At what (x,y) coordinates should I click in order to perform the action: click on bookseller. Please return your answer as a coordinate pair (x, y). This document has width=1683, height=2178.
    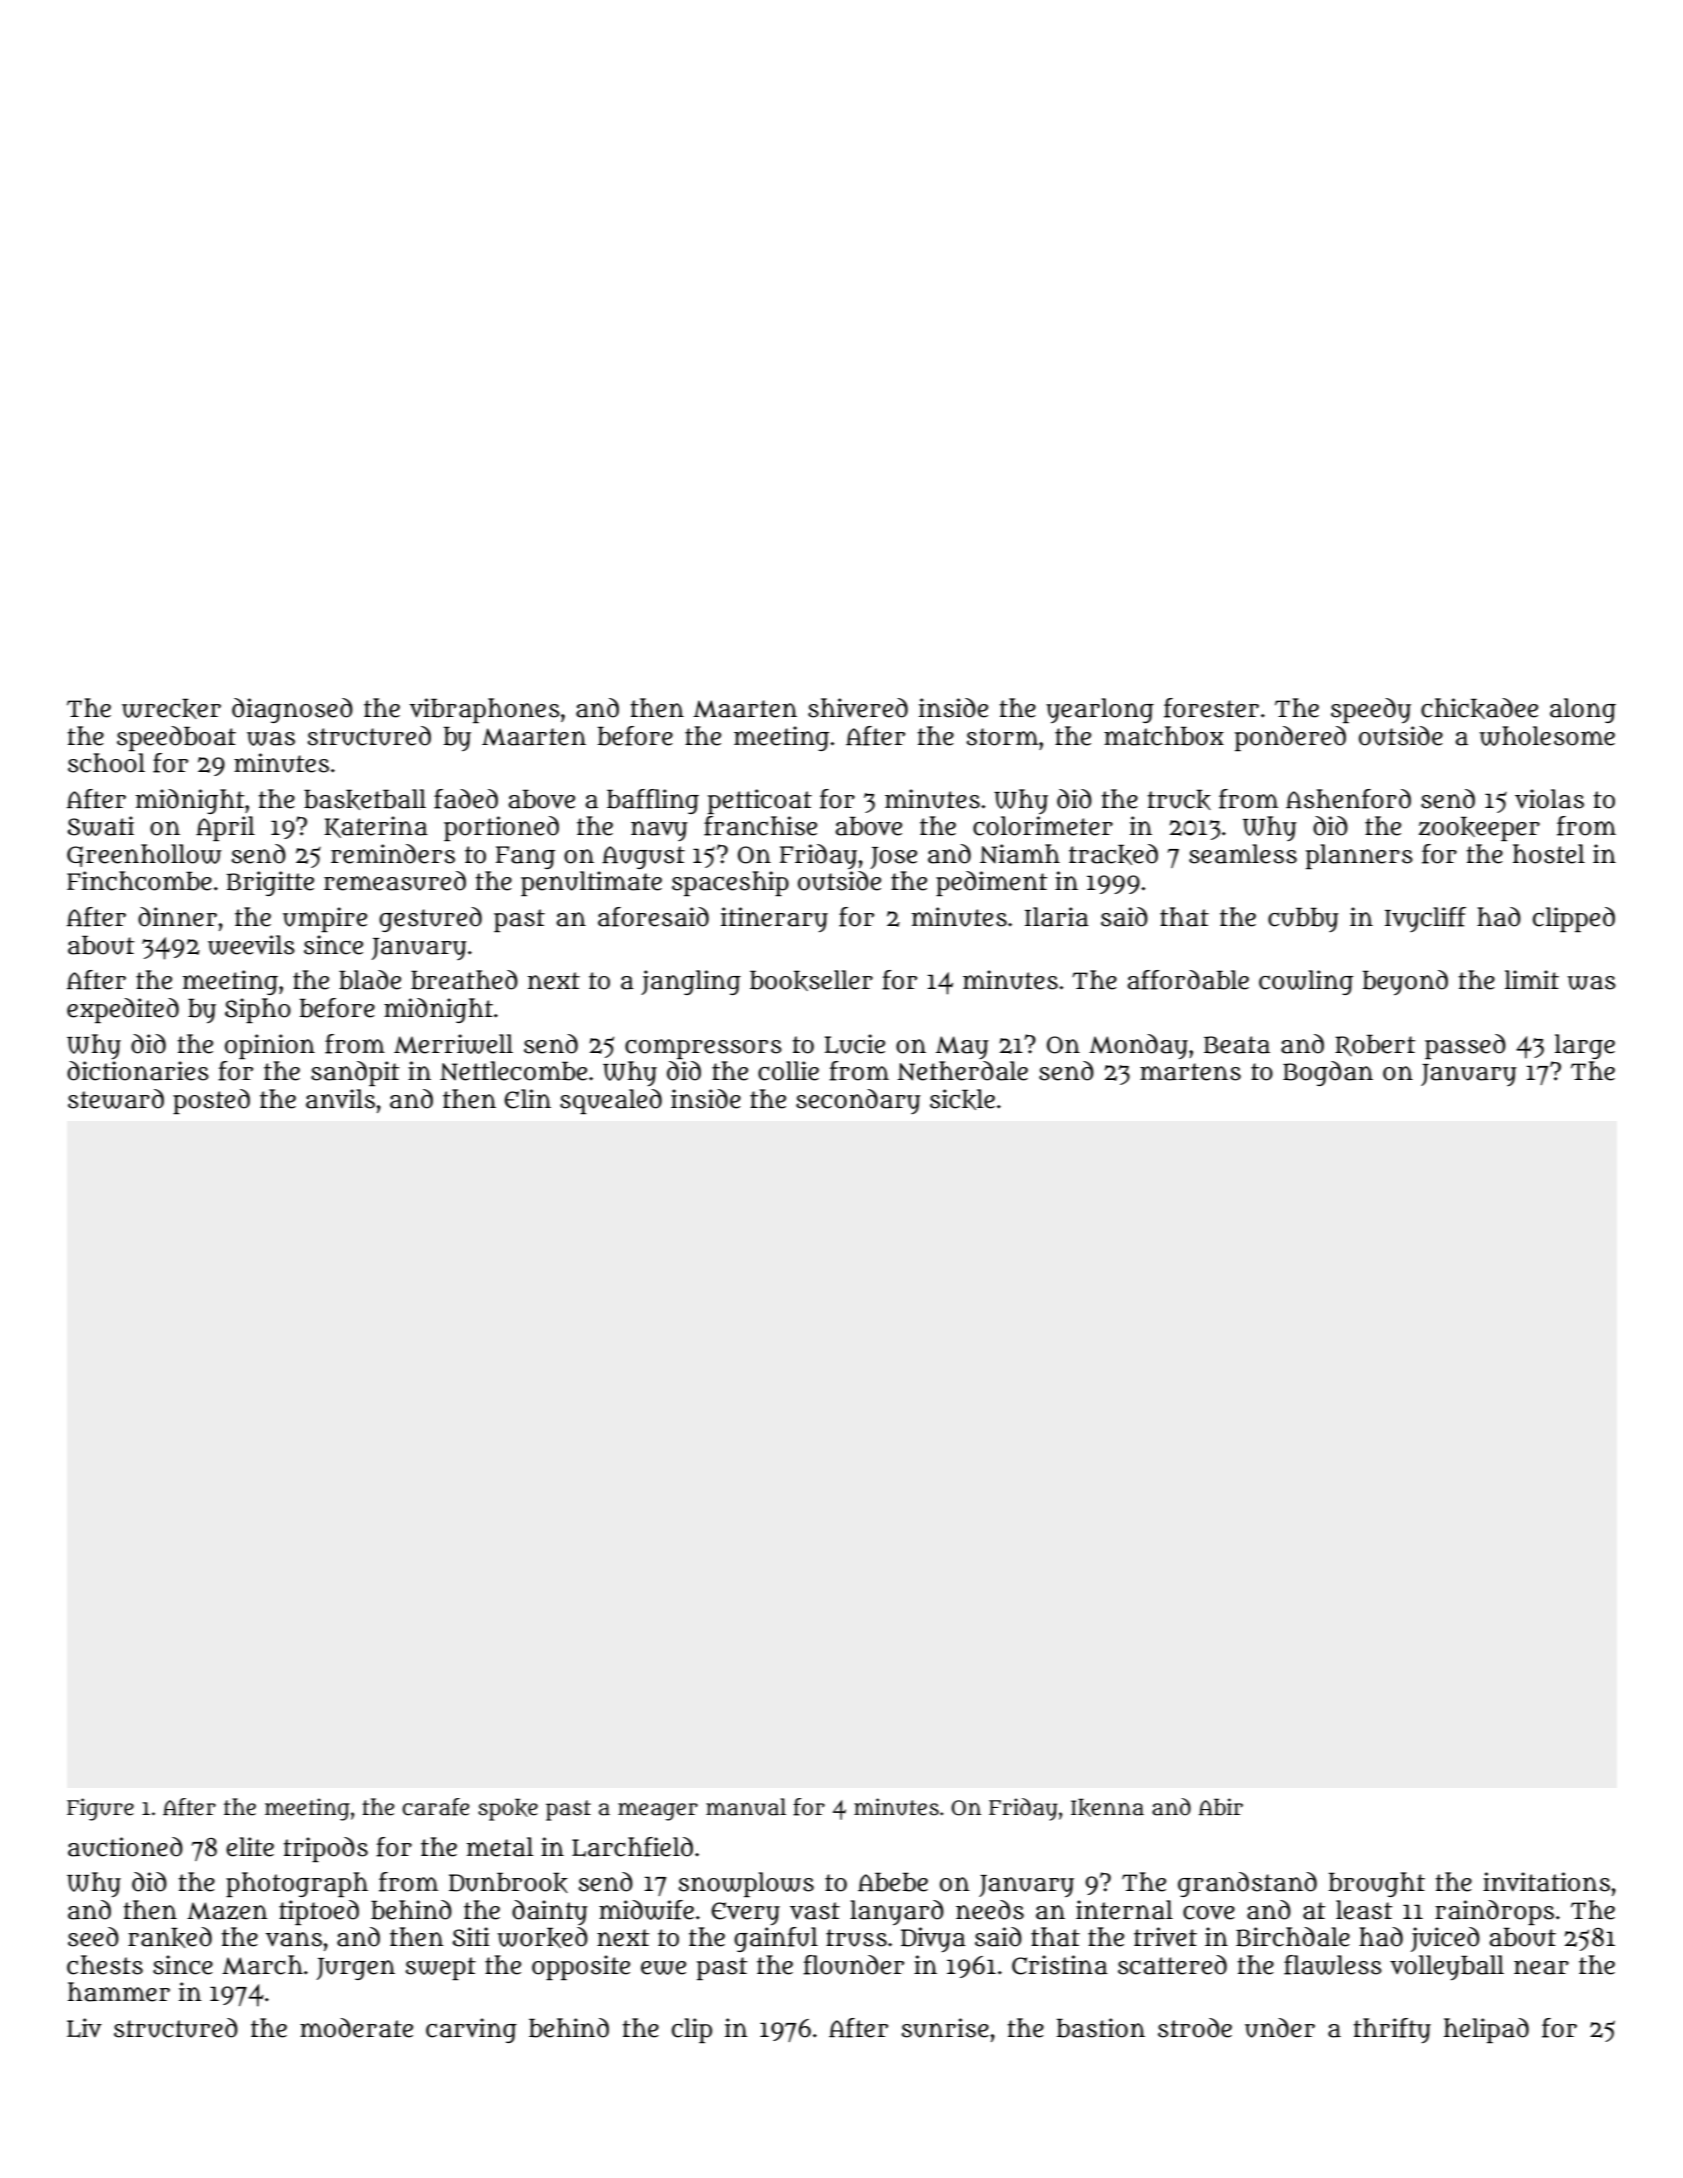
    Looking at the image, I should click on (811, 980).
